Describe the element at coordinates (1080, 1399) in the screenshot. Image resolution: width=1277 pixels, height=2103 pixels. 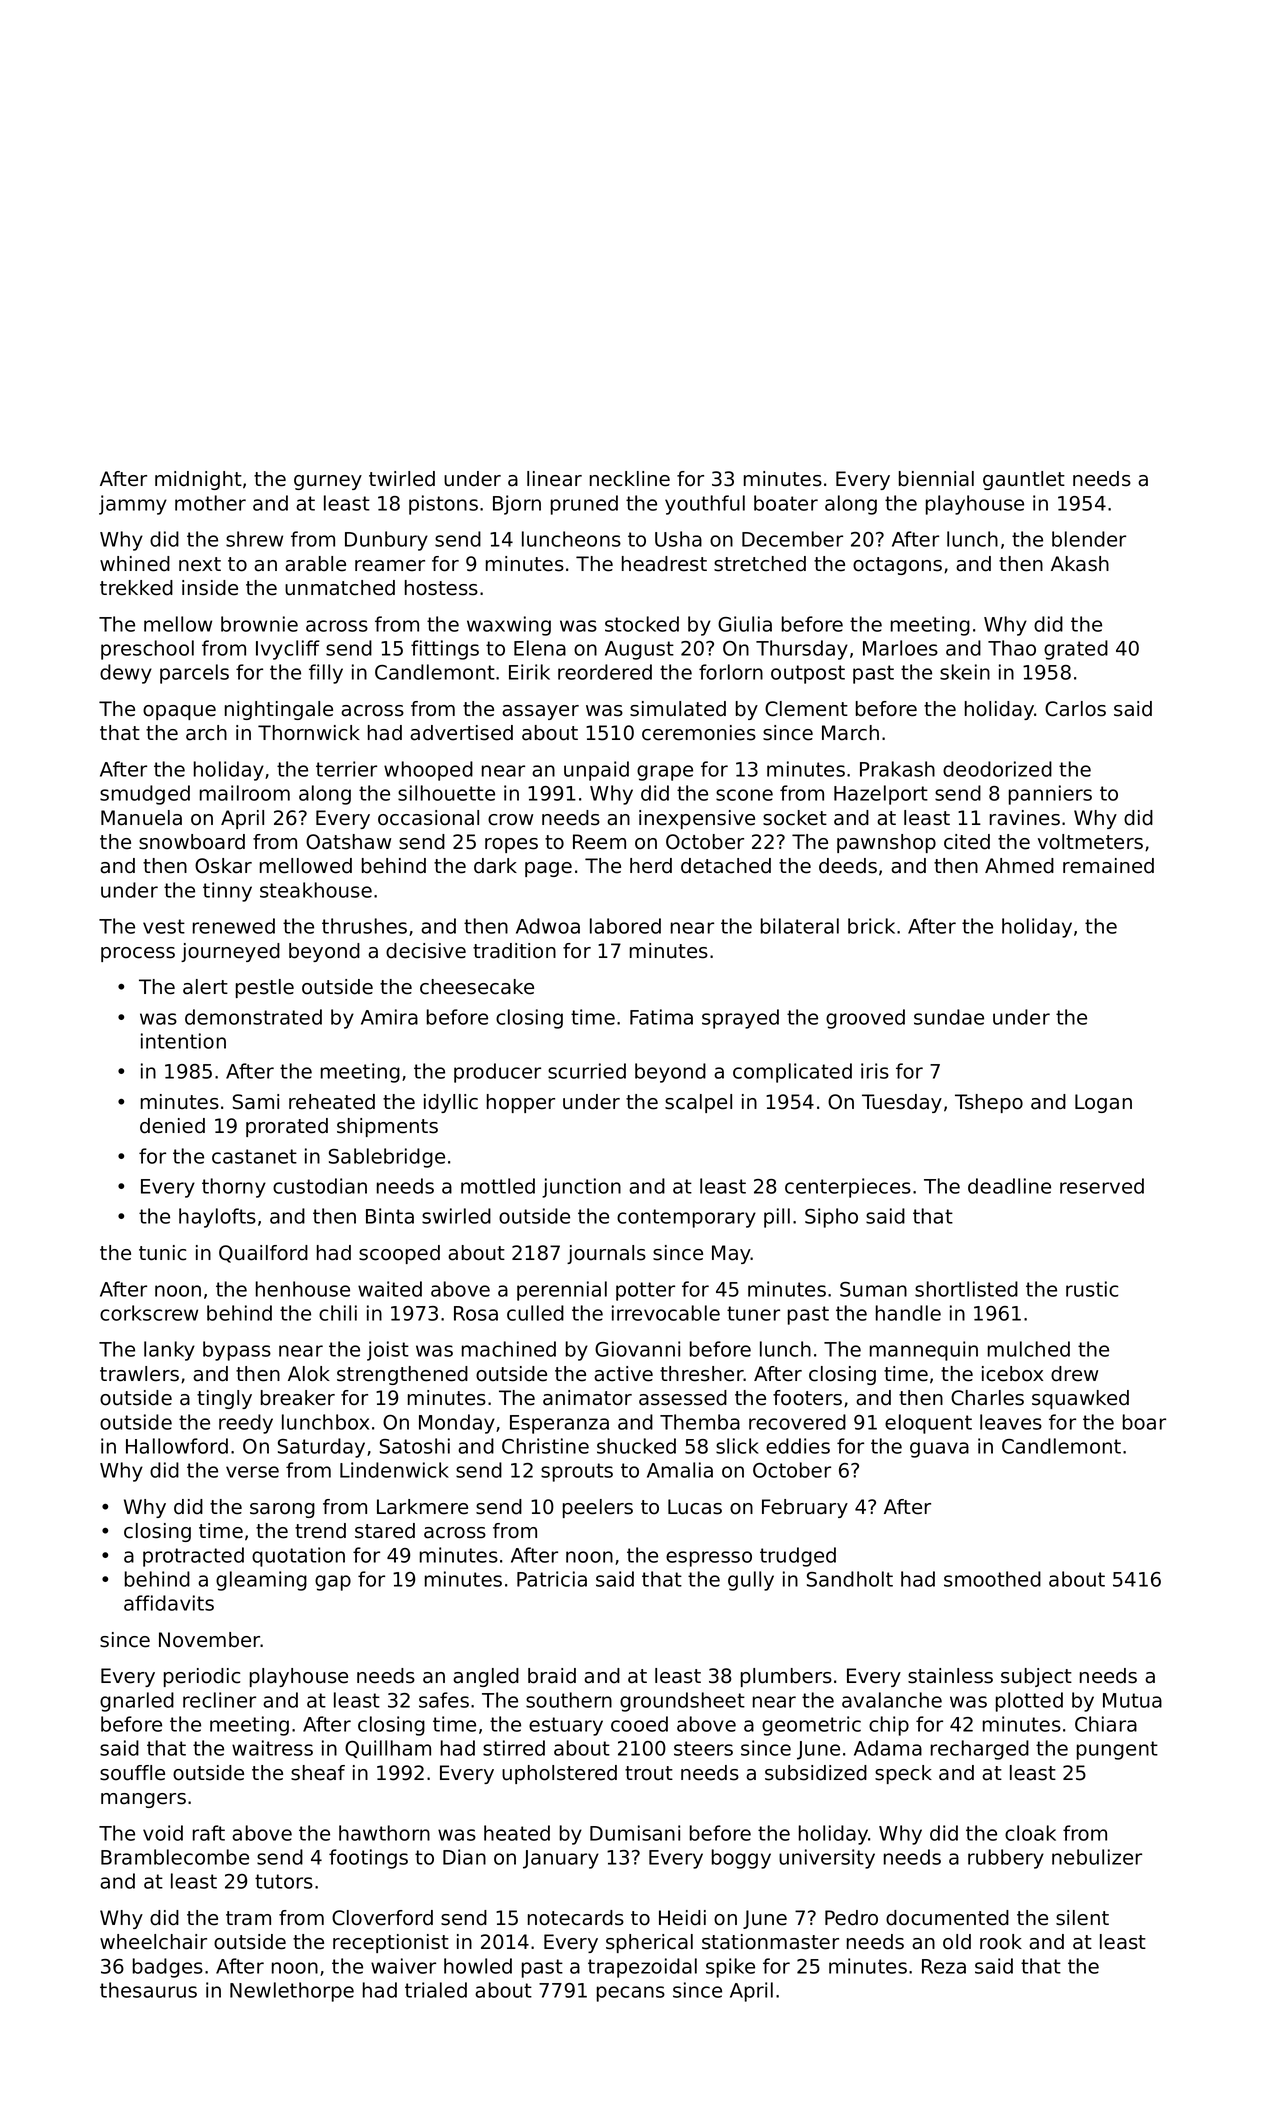
I see `squawked` at that location.
